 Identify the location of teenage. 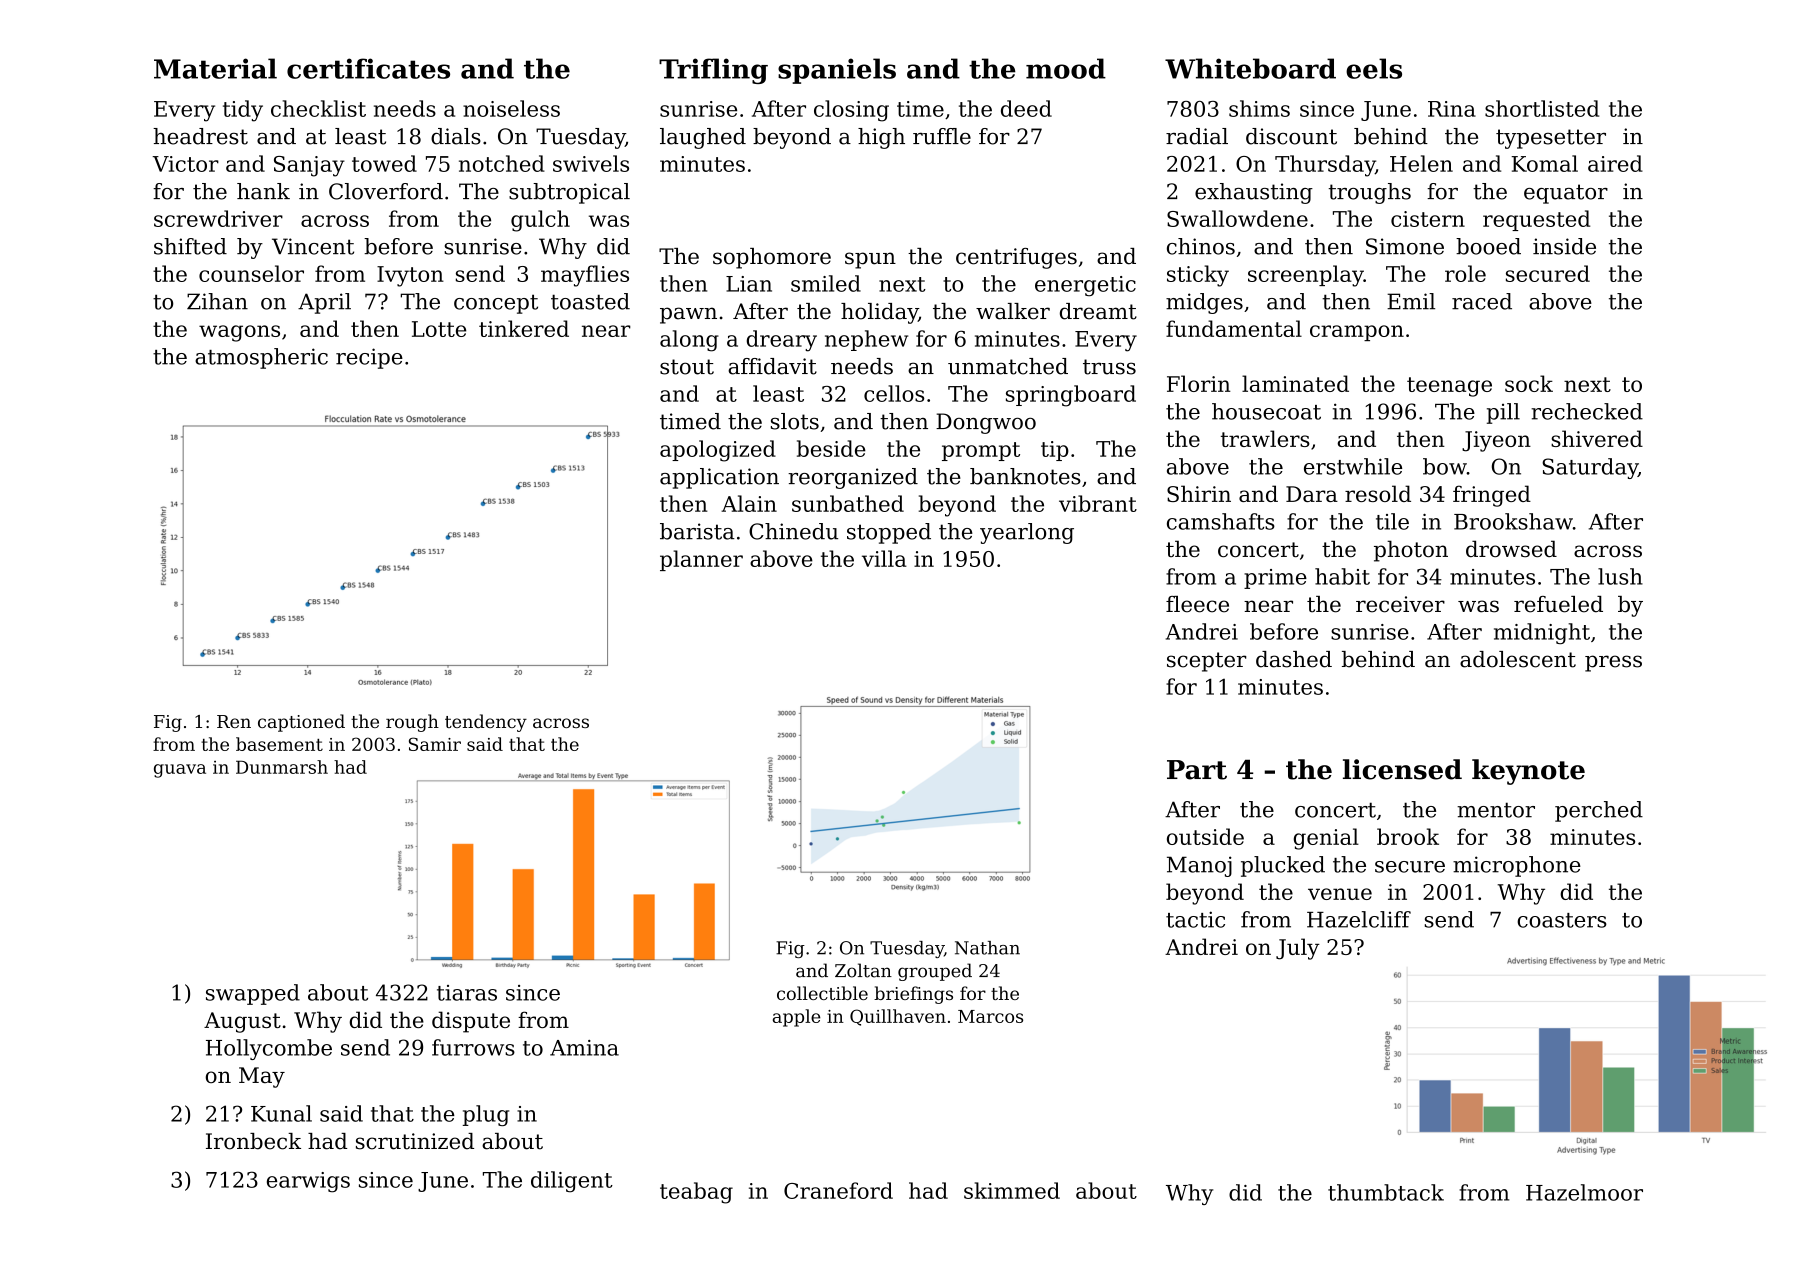
(1449, 387).
